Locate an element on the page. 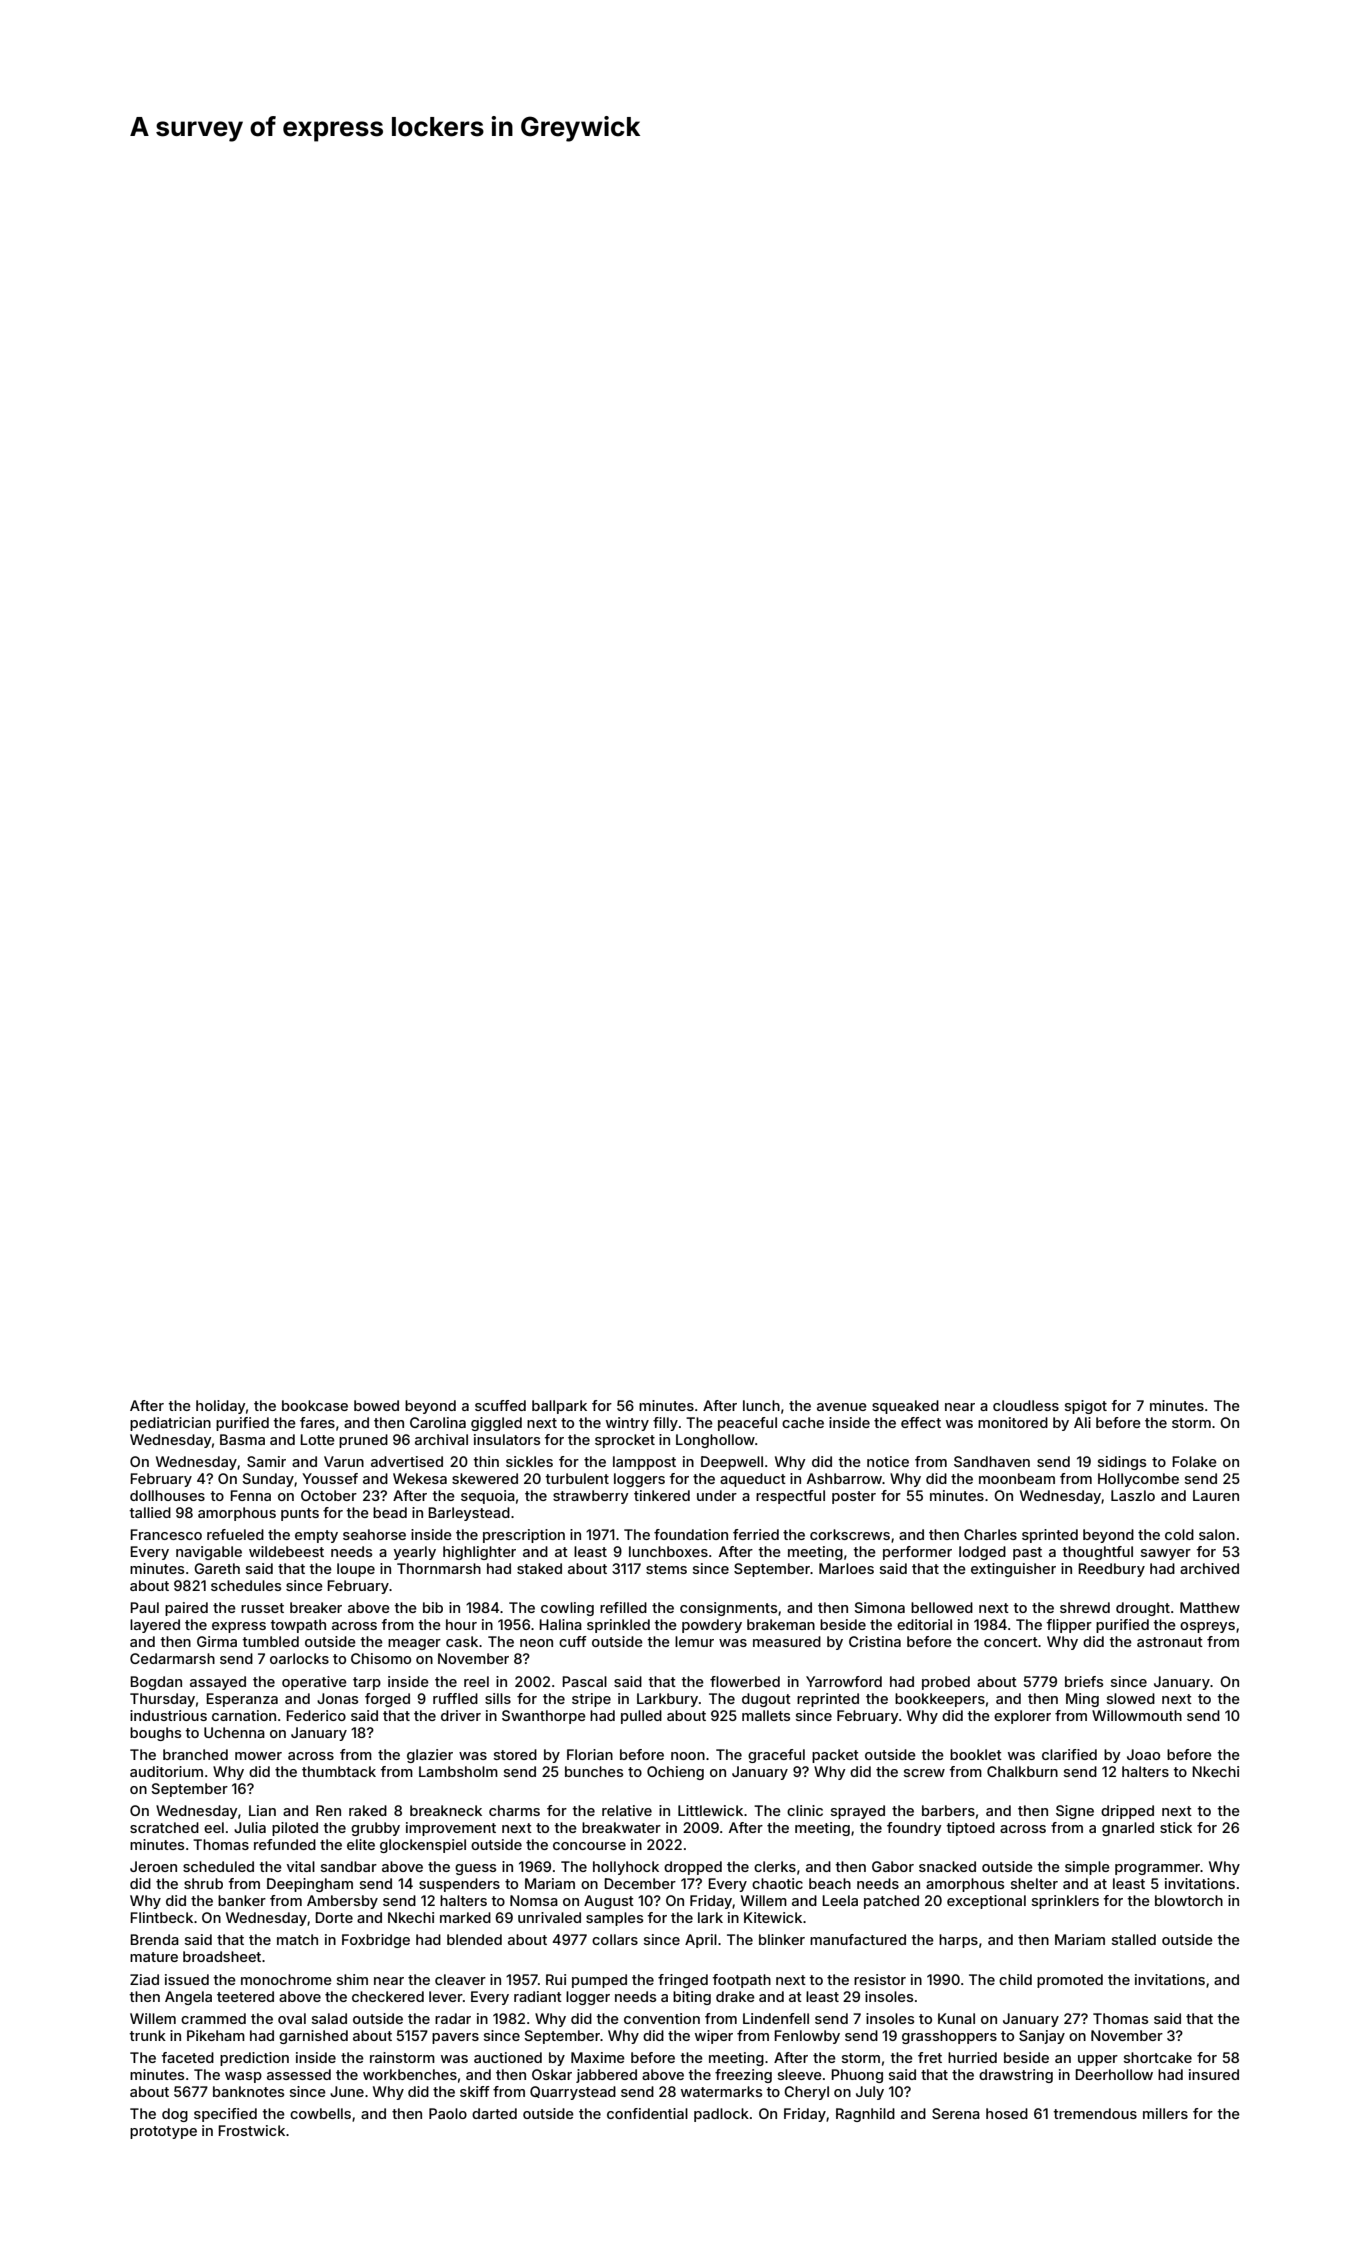  spigot is located at coordinates (1086, 1407).
